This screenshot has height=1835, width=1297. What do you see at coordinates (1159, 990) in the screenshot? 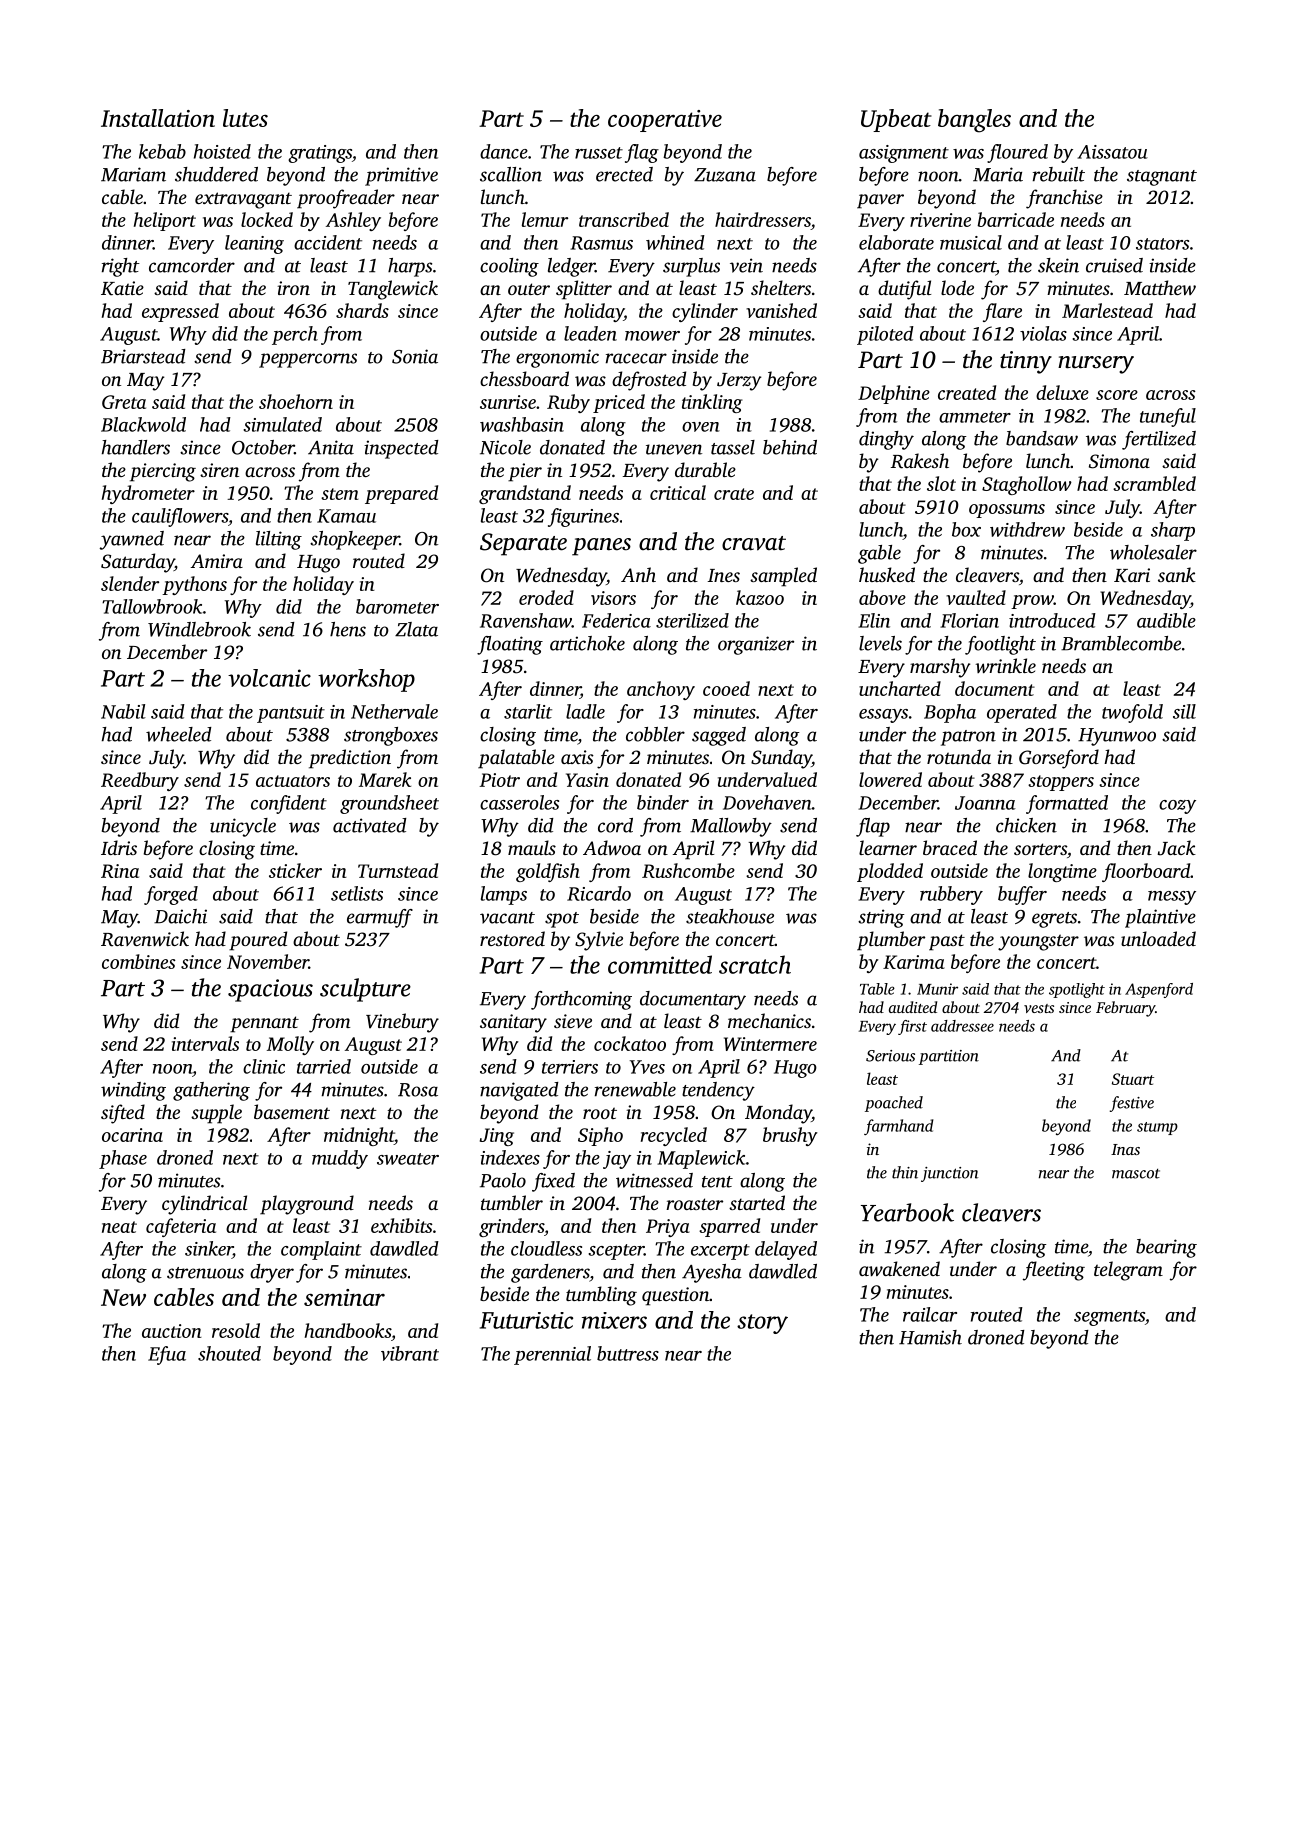
I see `Aspenford` at bounding box center [1159, 990].
